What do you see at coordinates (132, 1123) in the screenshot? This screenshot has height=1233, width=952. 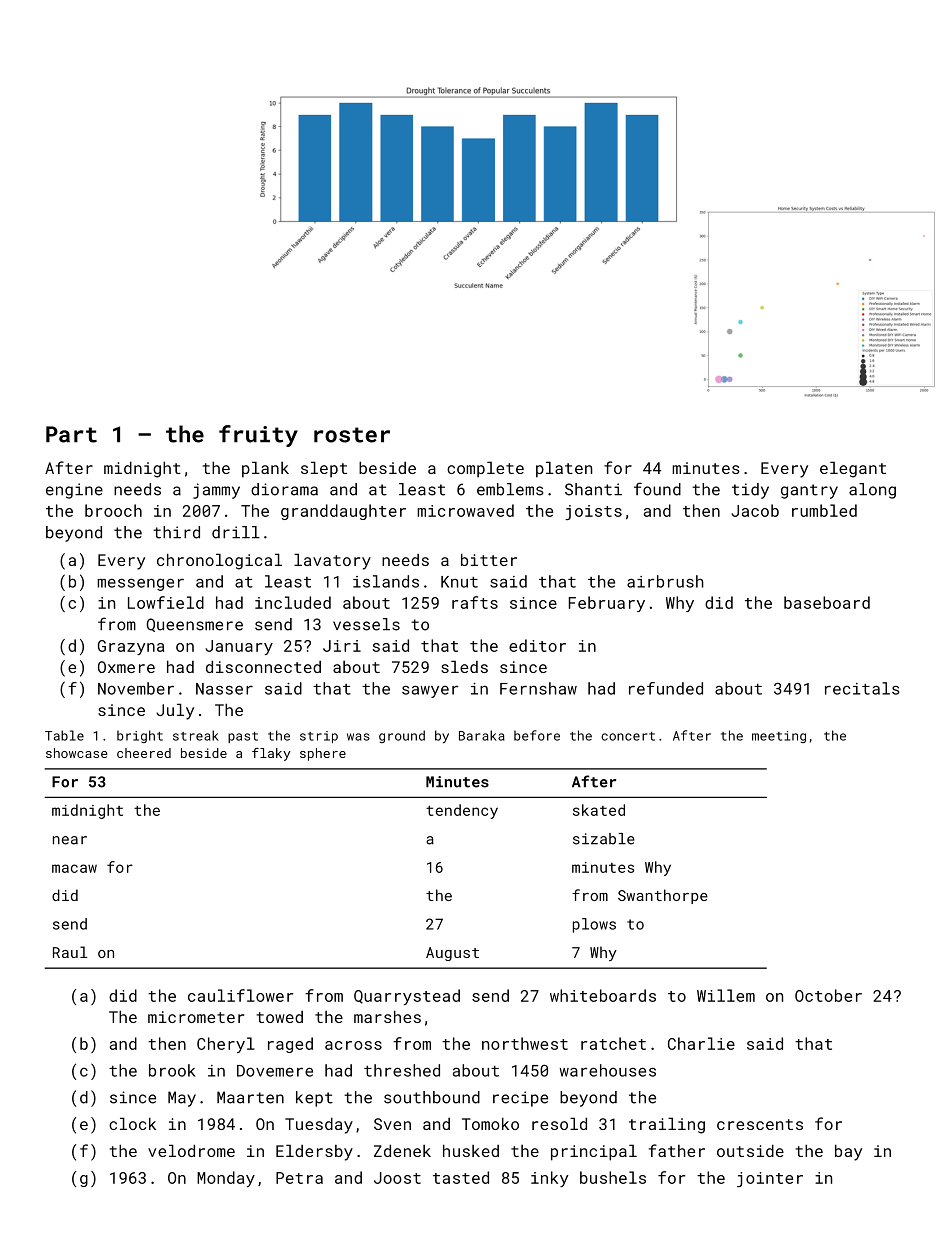 I see `clock` at bounding box center [132, 1123].
